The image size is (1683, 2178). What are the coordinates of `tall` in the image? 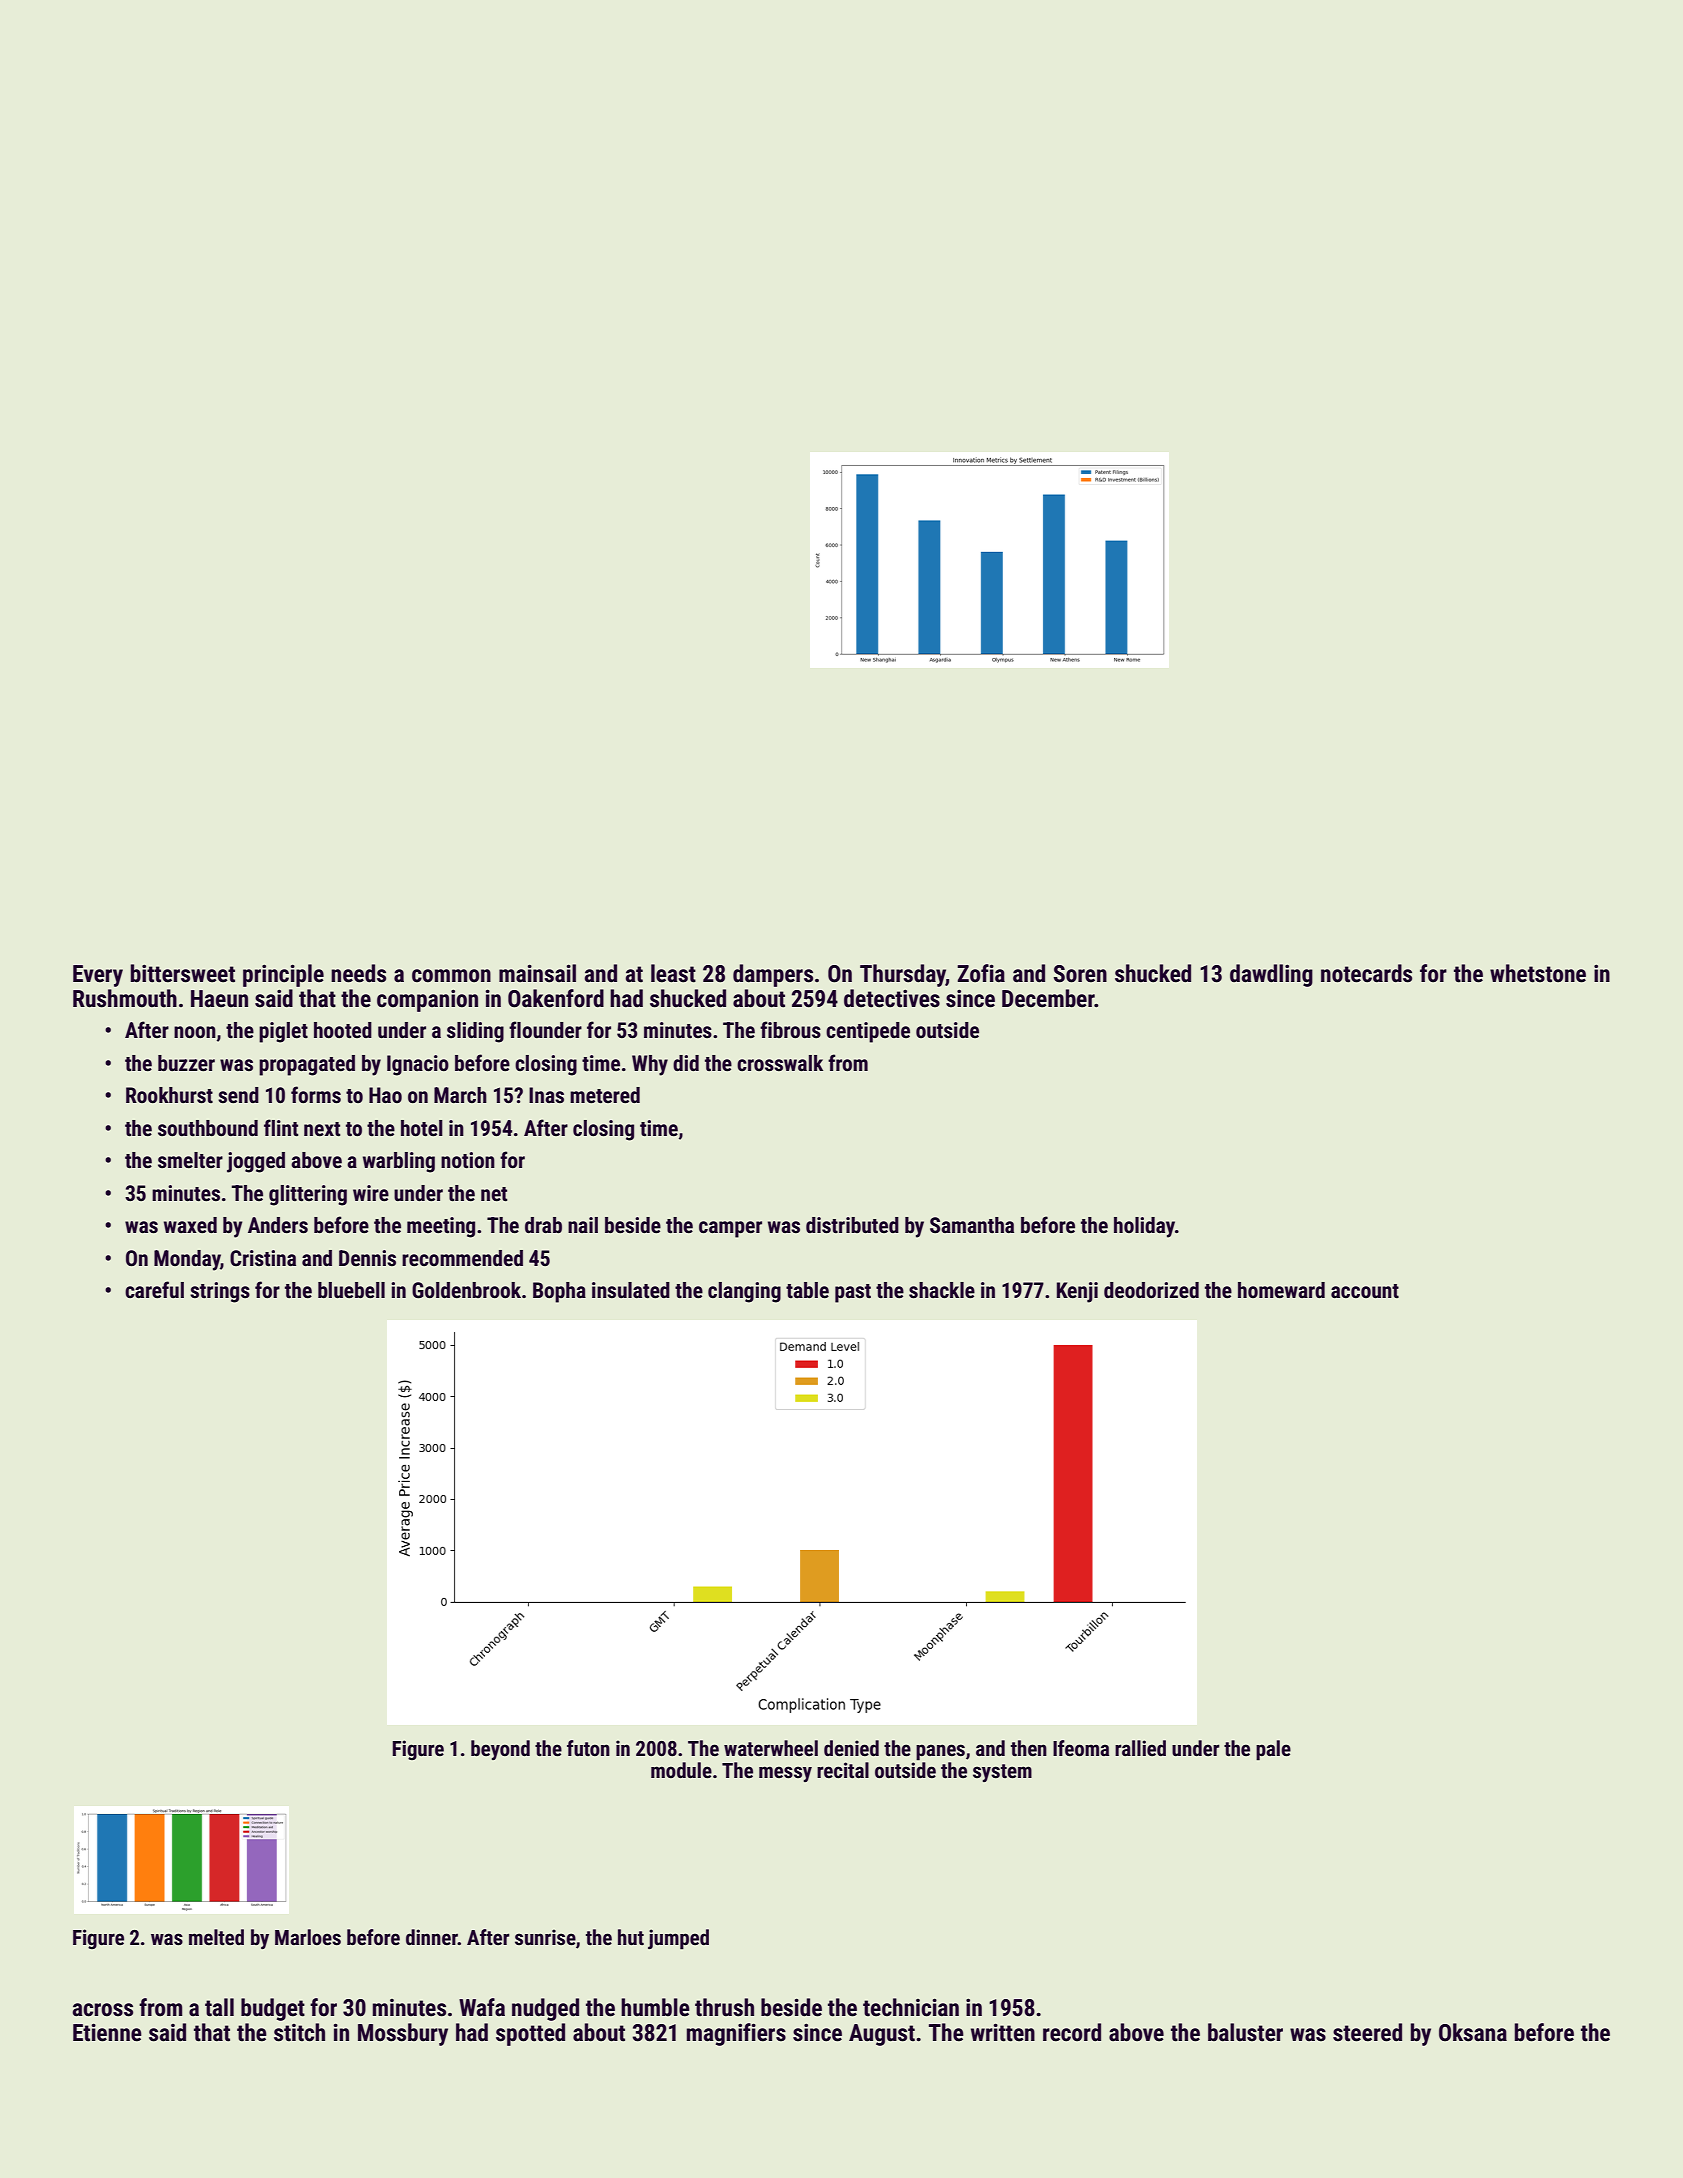 It's located at (219, 2007).
